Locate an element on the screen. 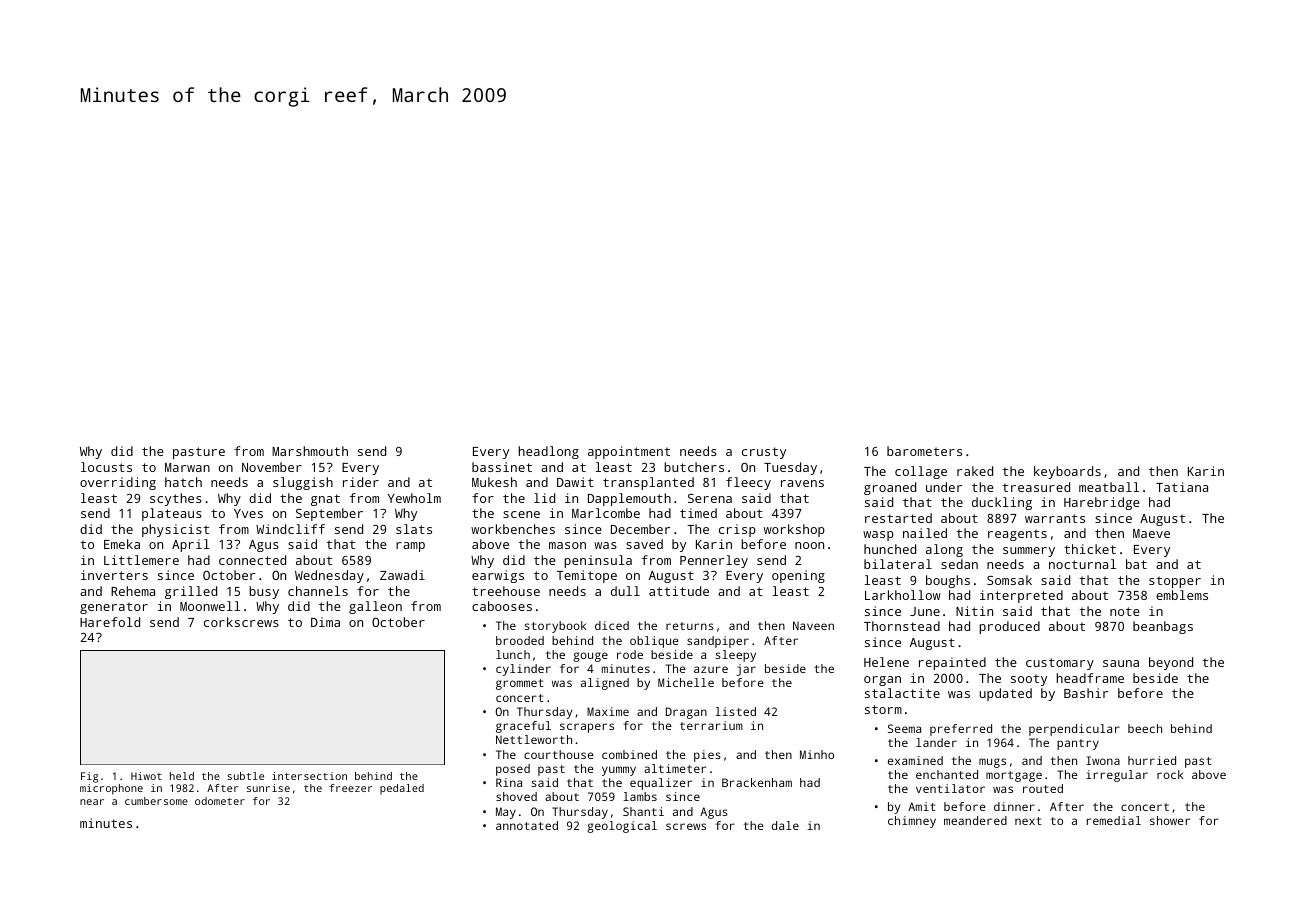 The image size is (1308, 924). examined is located at coordinates (915, 760).
